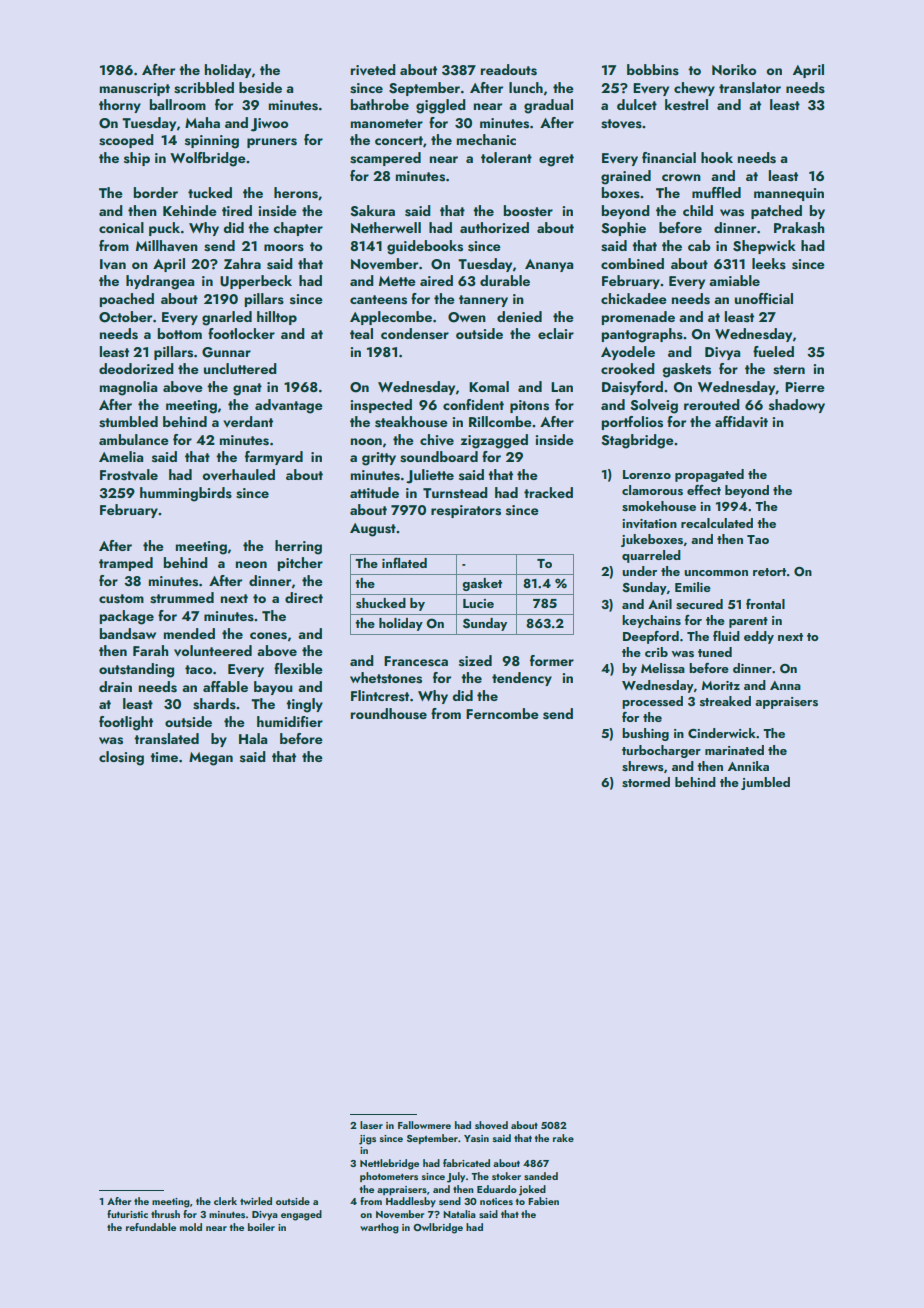 This screenshot has height=1308, width=924. I want to click on conical, so click(121, 227).
